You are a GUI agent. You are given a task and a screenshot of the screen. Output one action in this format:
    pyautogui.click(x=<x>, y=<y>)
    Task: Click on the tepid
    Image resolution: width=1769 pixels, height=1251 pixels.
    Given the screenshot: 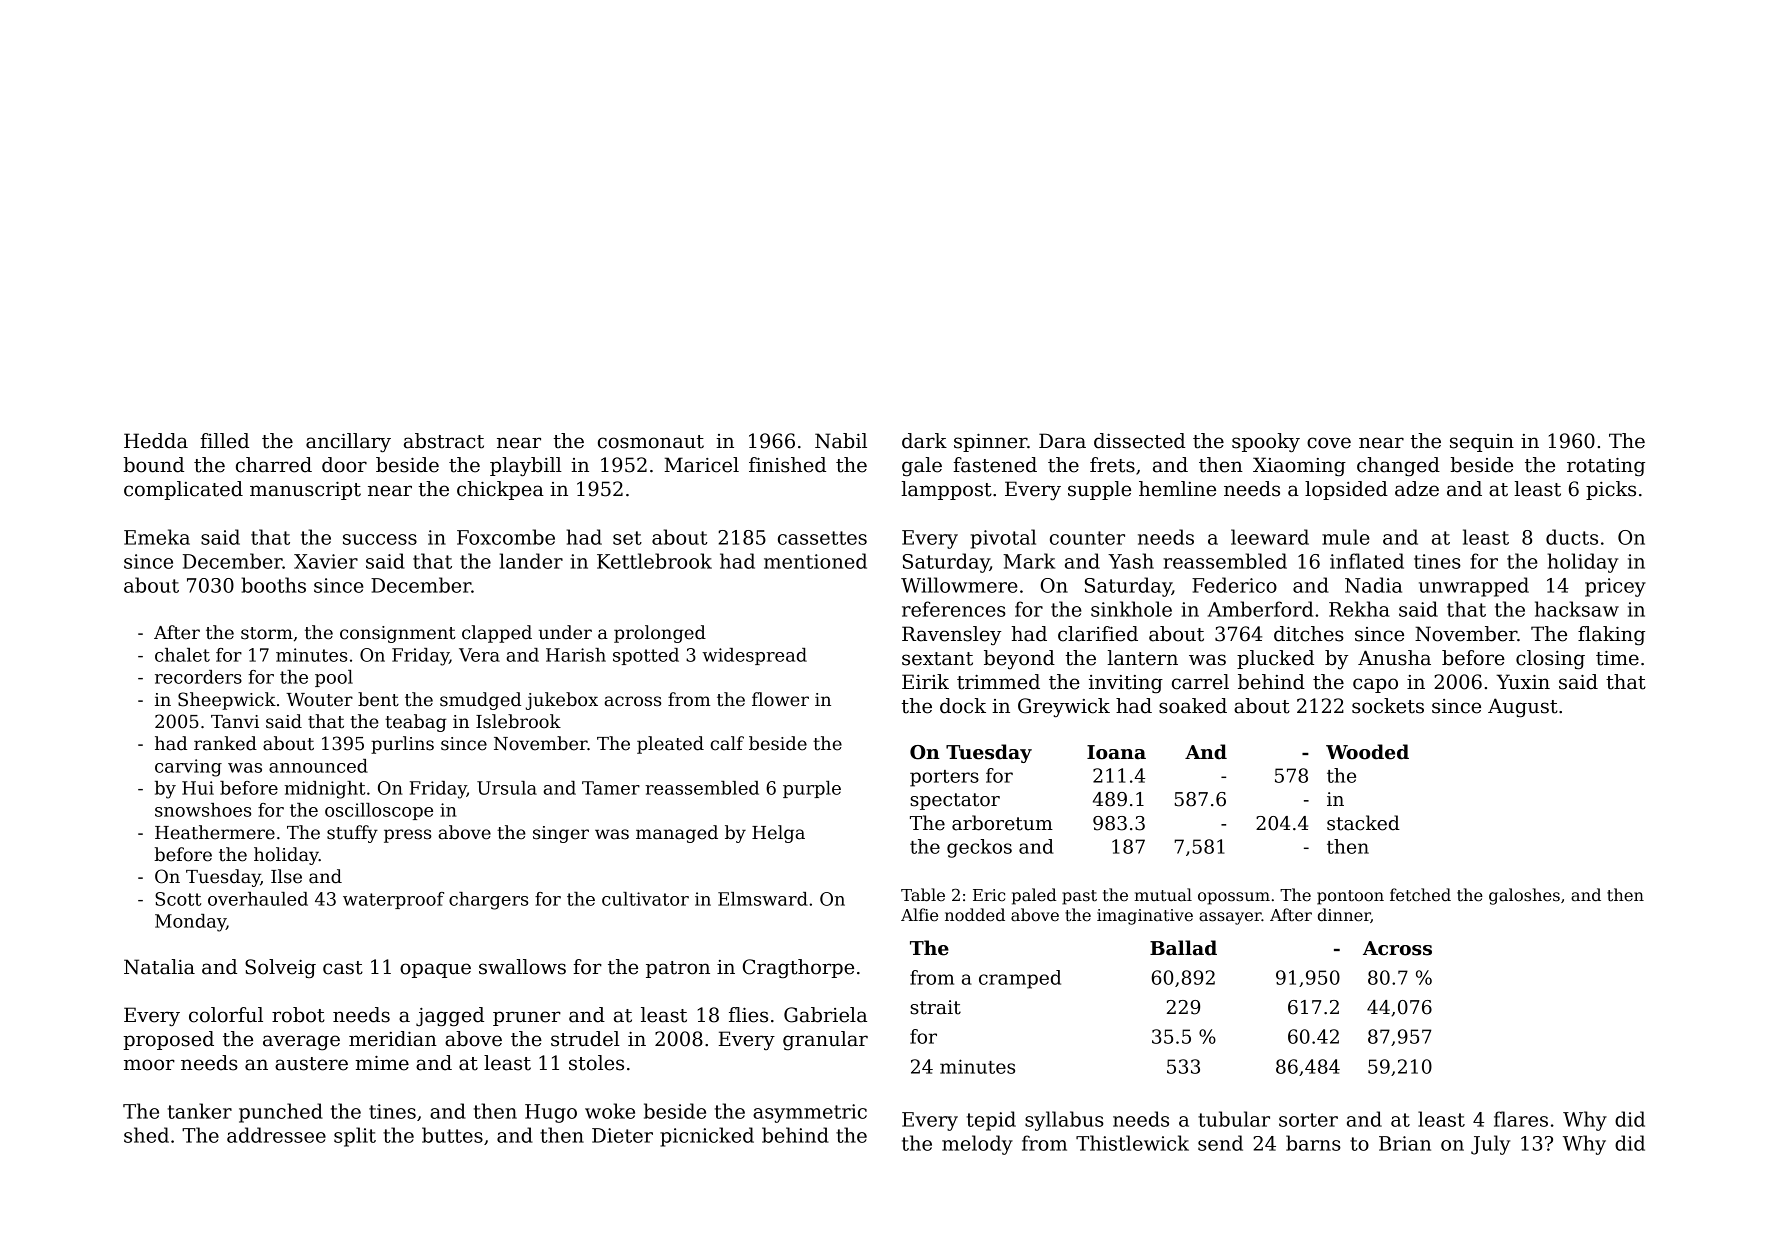 What is the action you would take?
    pyautogui.click(x=991, y=1121)
